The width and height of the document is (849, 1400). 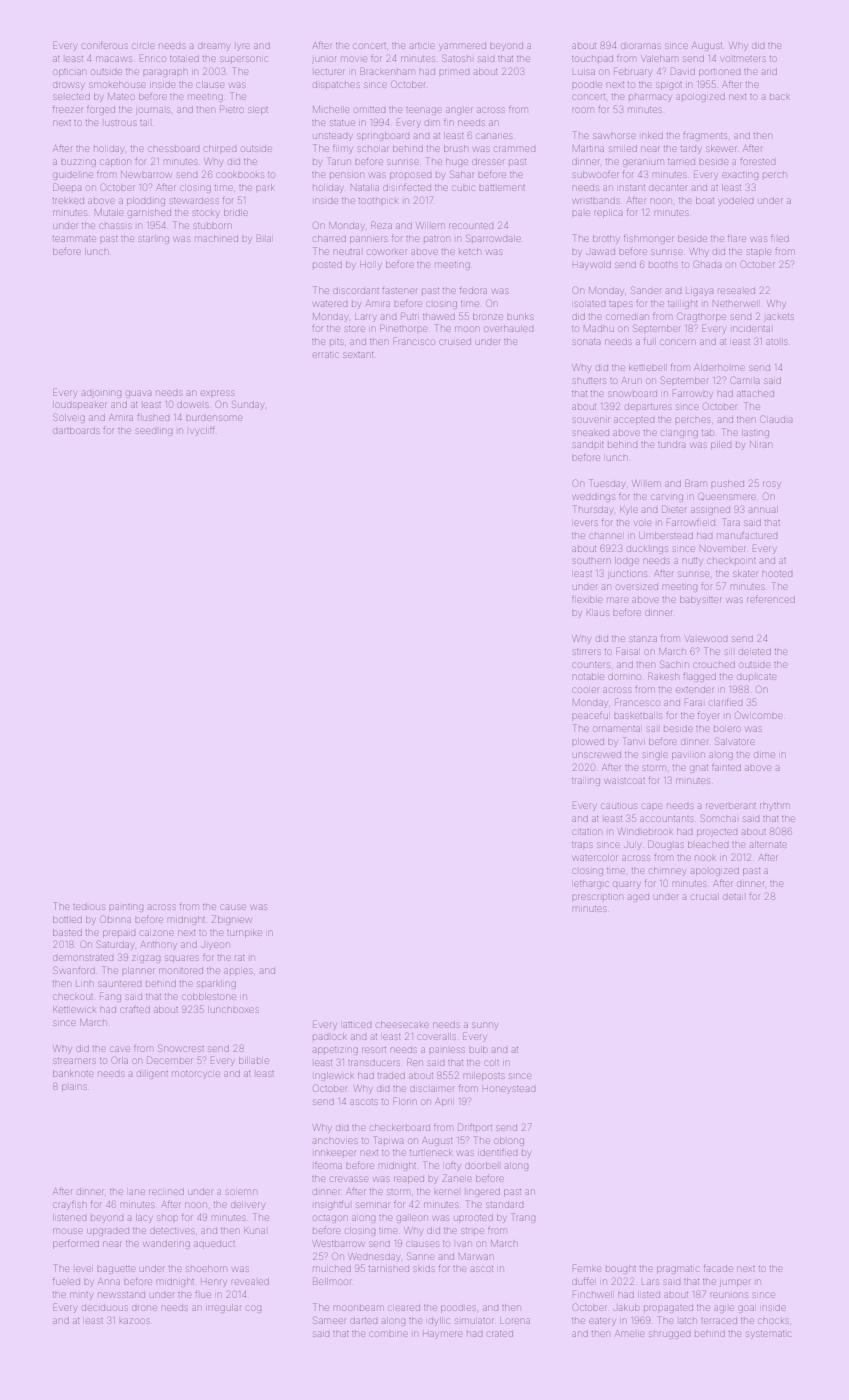 What do you see at coordinates (587, 652) in the document?
I see `stirrers` at bounding box center [587, 652].
